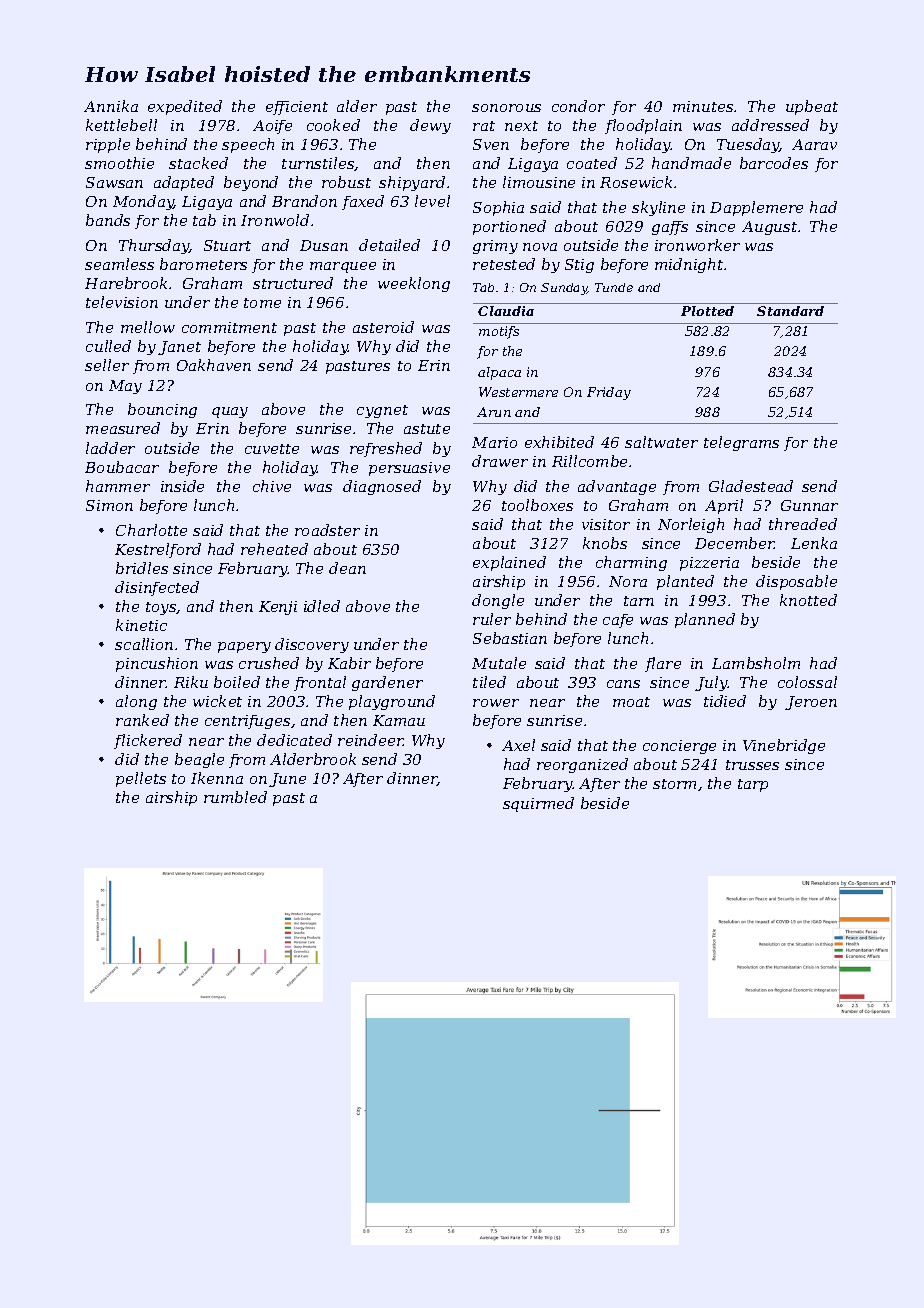 This screenshot has width=924, height=1308. Describe the element at coordinates (559, 442) in the screenshot. I see `exhibited` at that location.
